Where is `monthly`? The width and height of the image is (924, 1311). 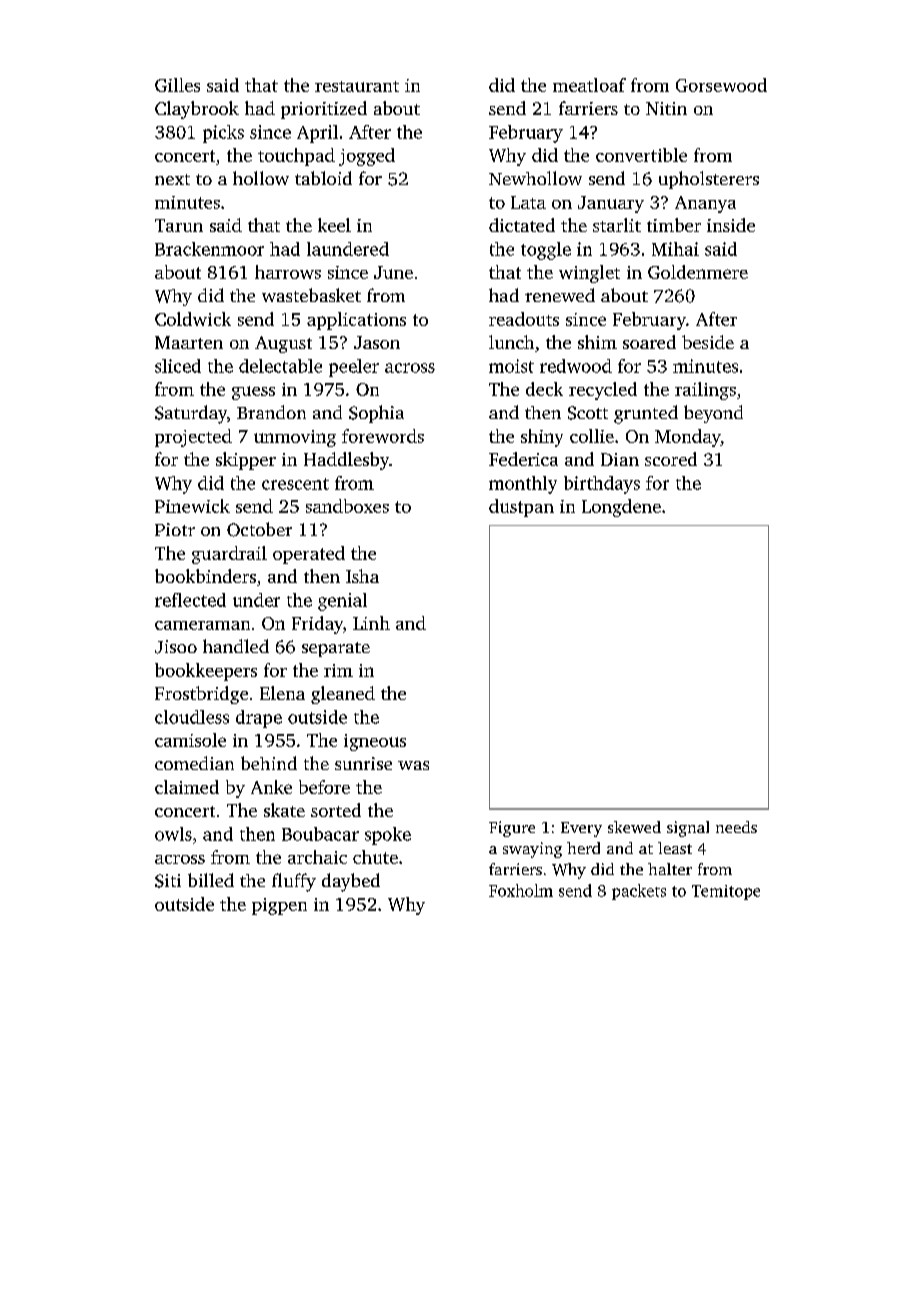
monthly is located at coordinates (523, 485).
